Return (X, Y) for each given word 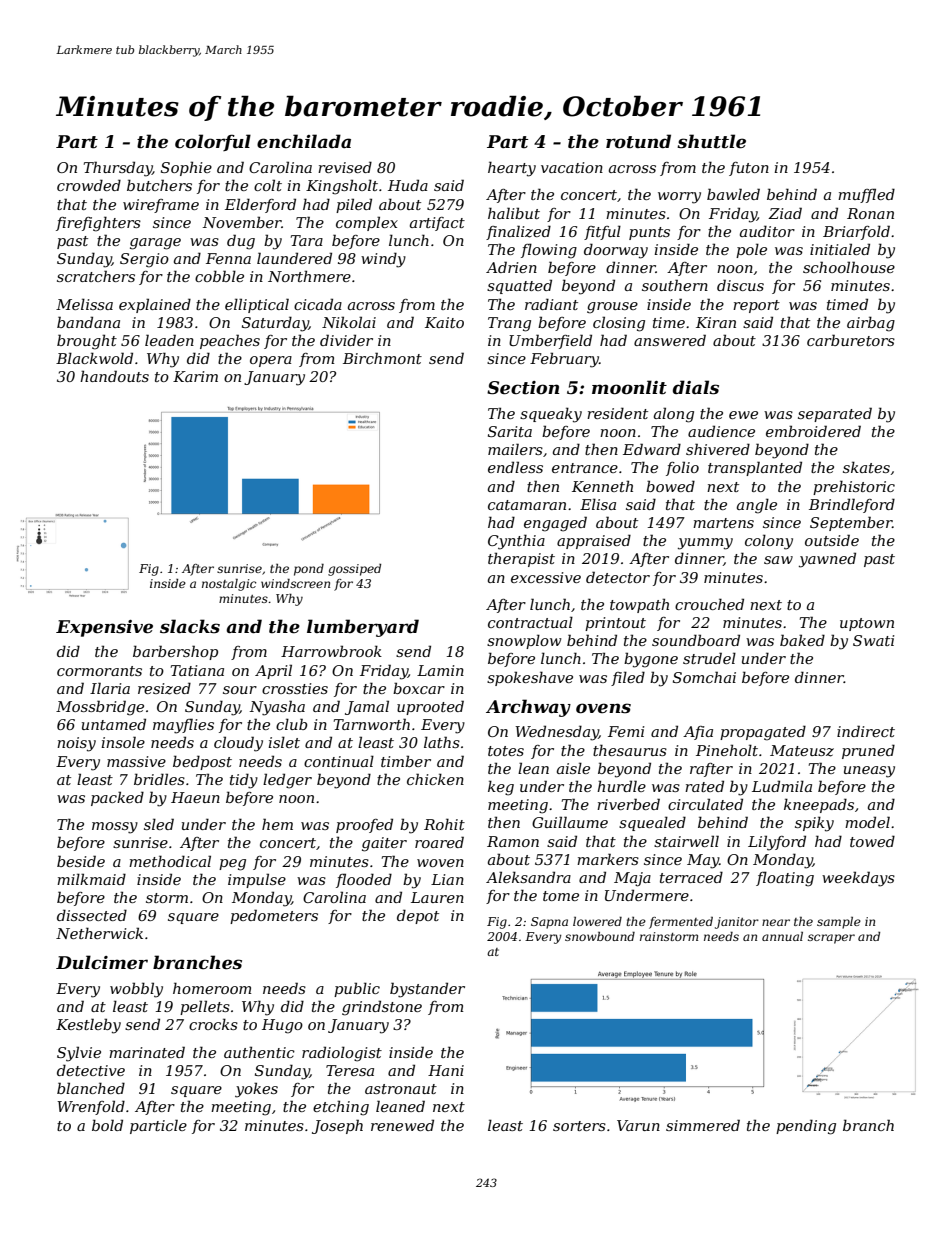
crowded (89, 185)
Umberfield (550, 341)
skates (866, 467)
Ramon (513, 841)
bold (107, 1125)
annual (782, 936)
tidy (244, 781)
